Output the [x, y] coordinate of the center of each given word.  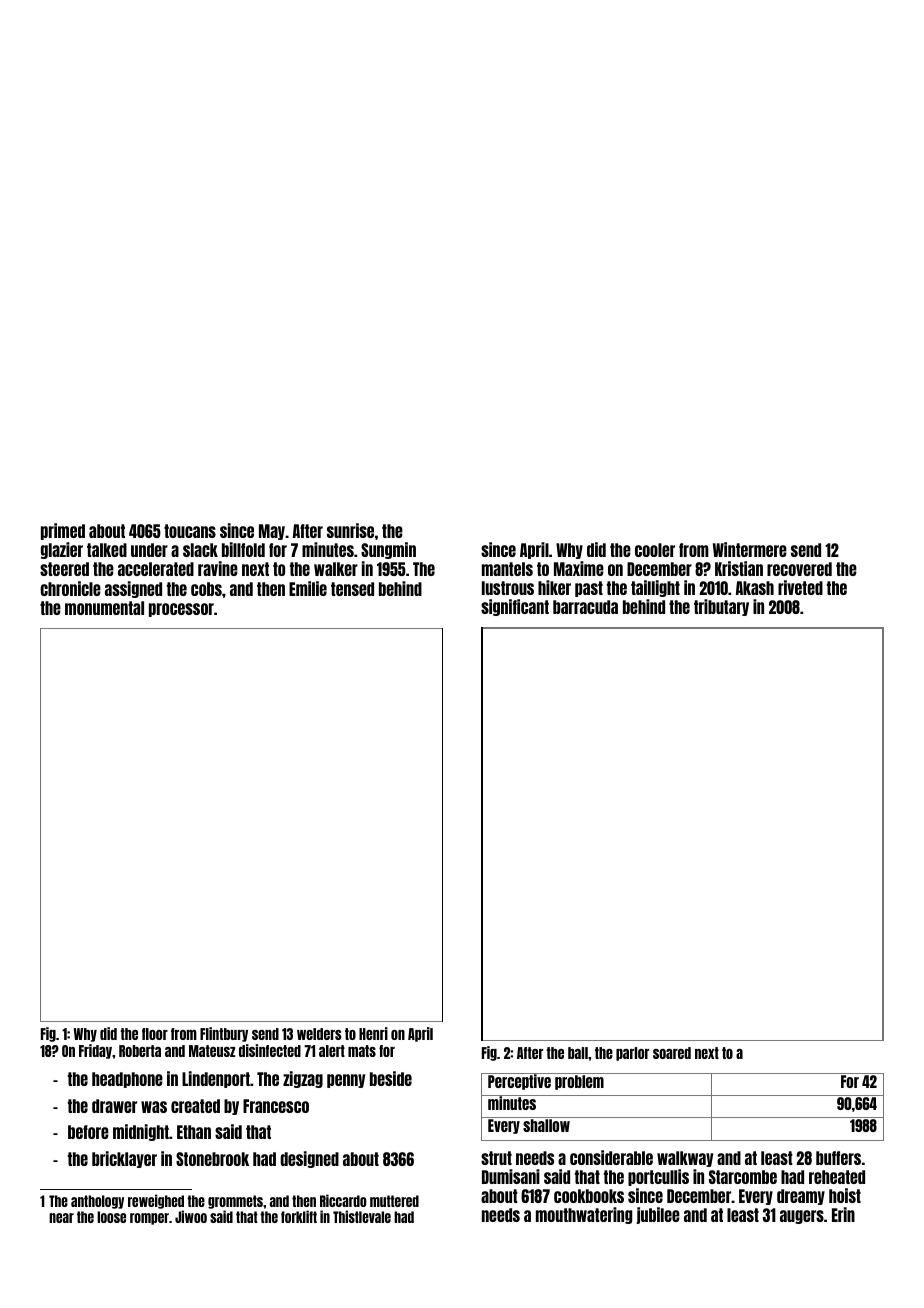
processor [181, 610]
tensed [352, 589]
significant [515, 607]
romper [149, 1219]
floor [155, 1034]
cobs [206, 589]
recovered [799, 569]
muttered [394, 1201]
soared [672, 1053]
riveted [800, 587]
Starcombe [743, 1177]
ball [578, 1053]
